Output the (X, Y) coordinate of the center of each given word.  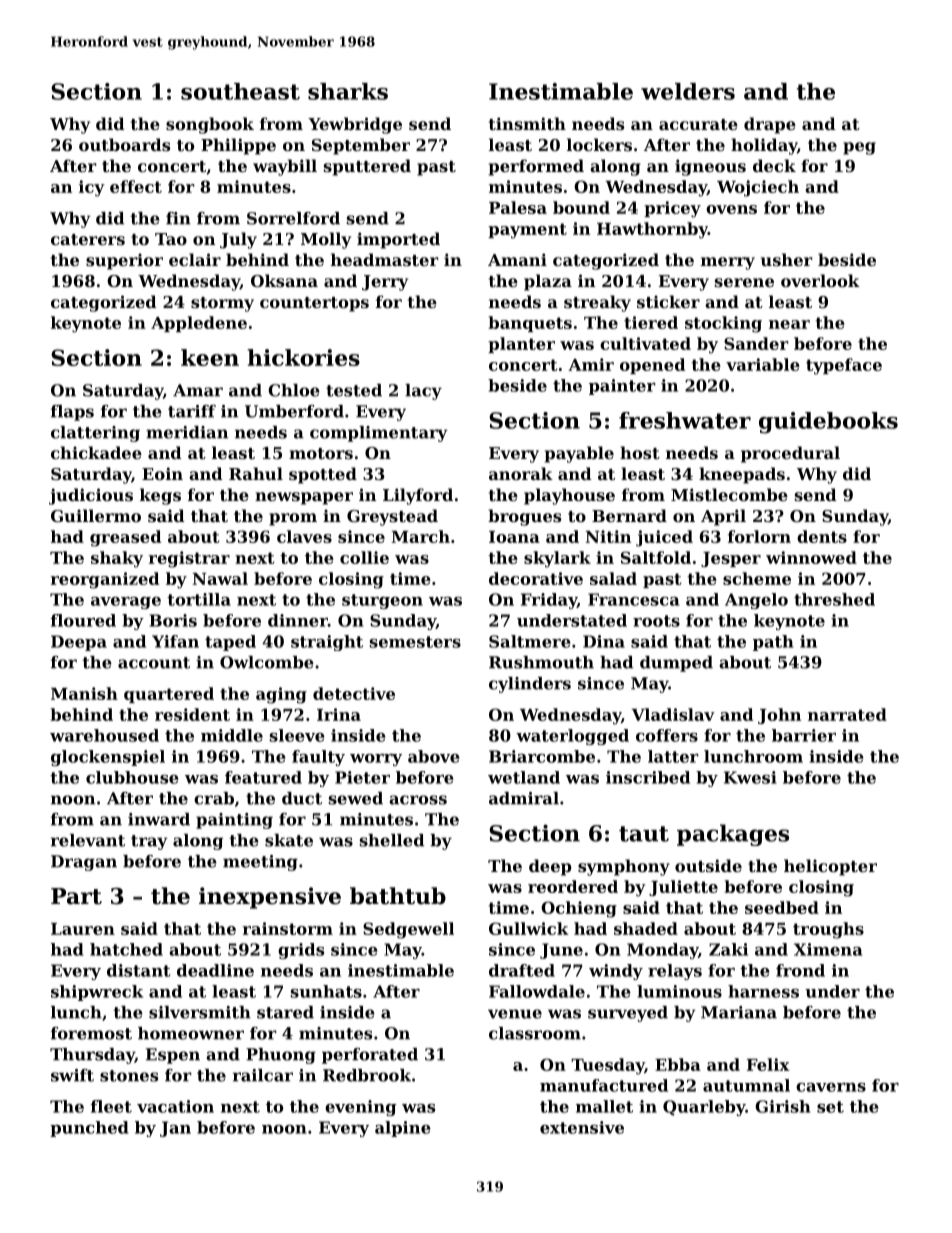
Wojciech (758, 188)
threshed (834, 599)
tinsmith (527, 123)
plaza (548, 282)
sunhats (326, 991)
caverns (831, 1087)
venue (515, 1014)
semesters (415, 642)
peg (859, 148)
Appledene (199, 324)
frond (800, 970)
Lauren (83, 929)
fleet (111, 1106)
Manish (84, 693)
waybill (285, 167)
